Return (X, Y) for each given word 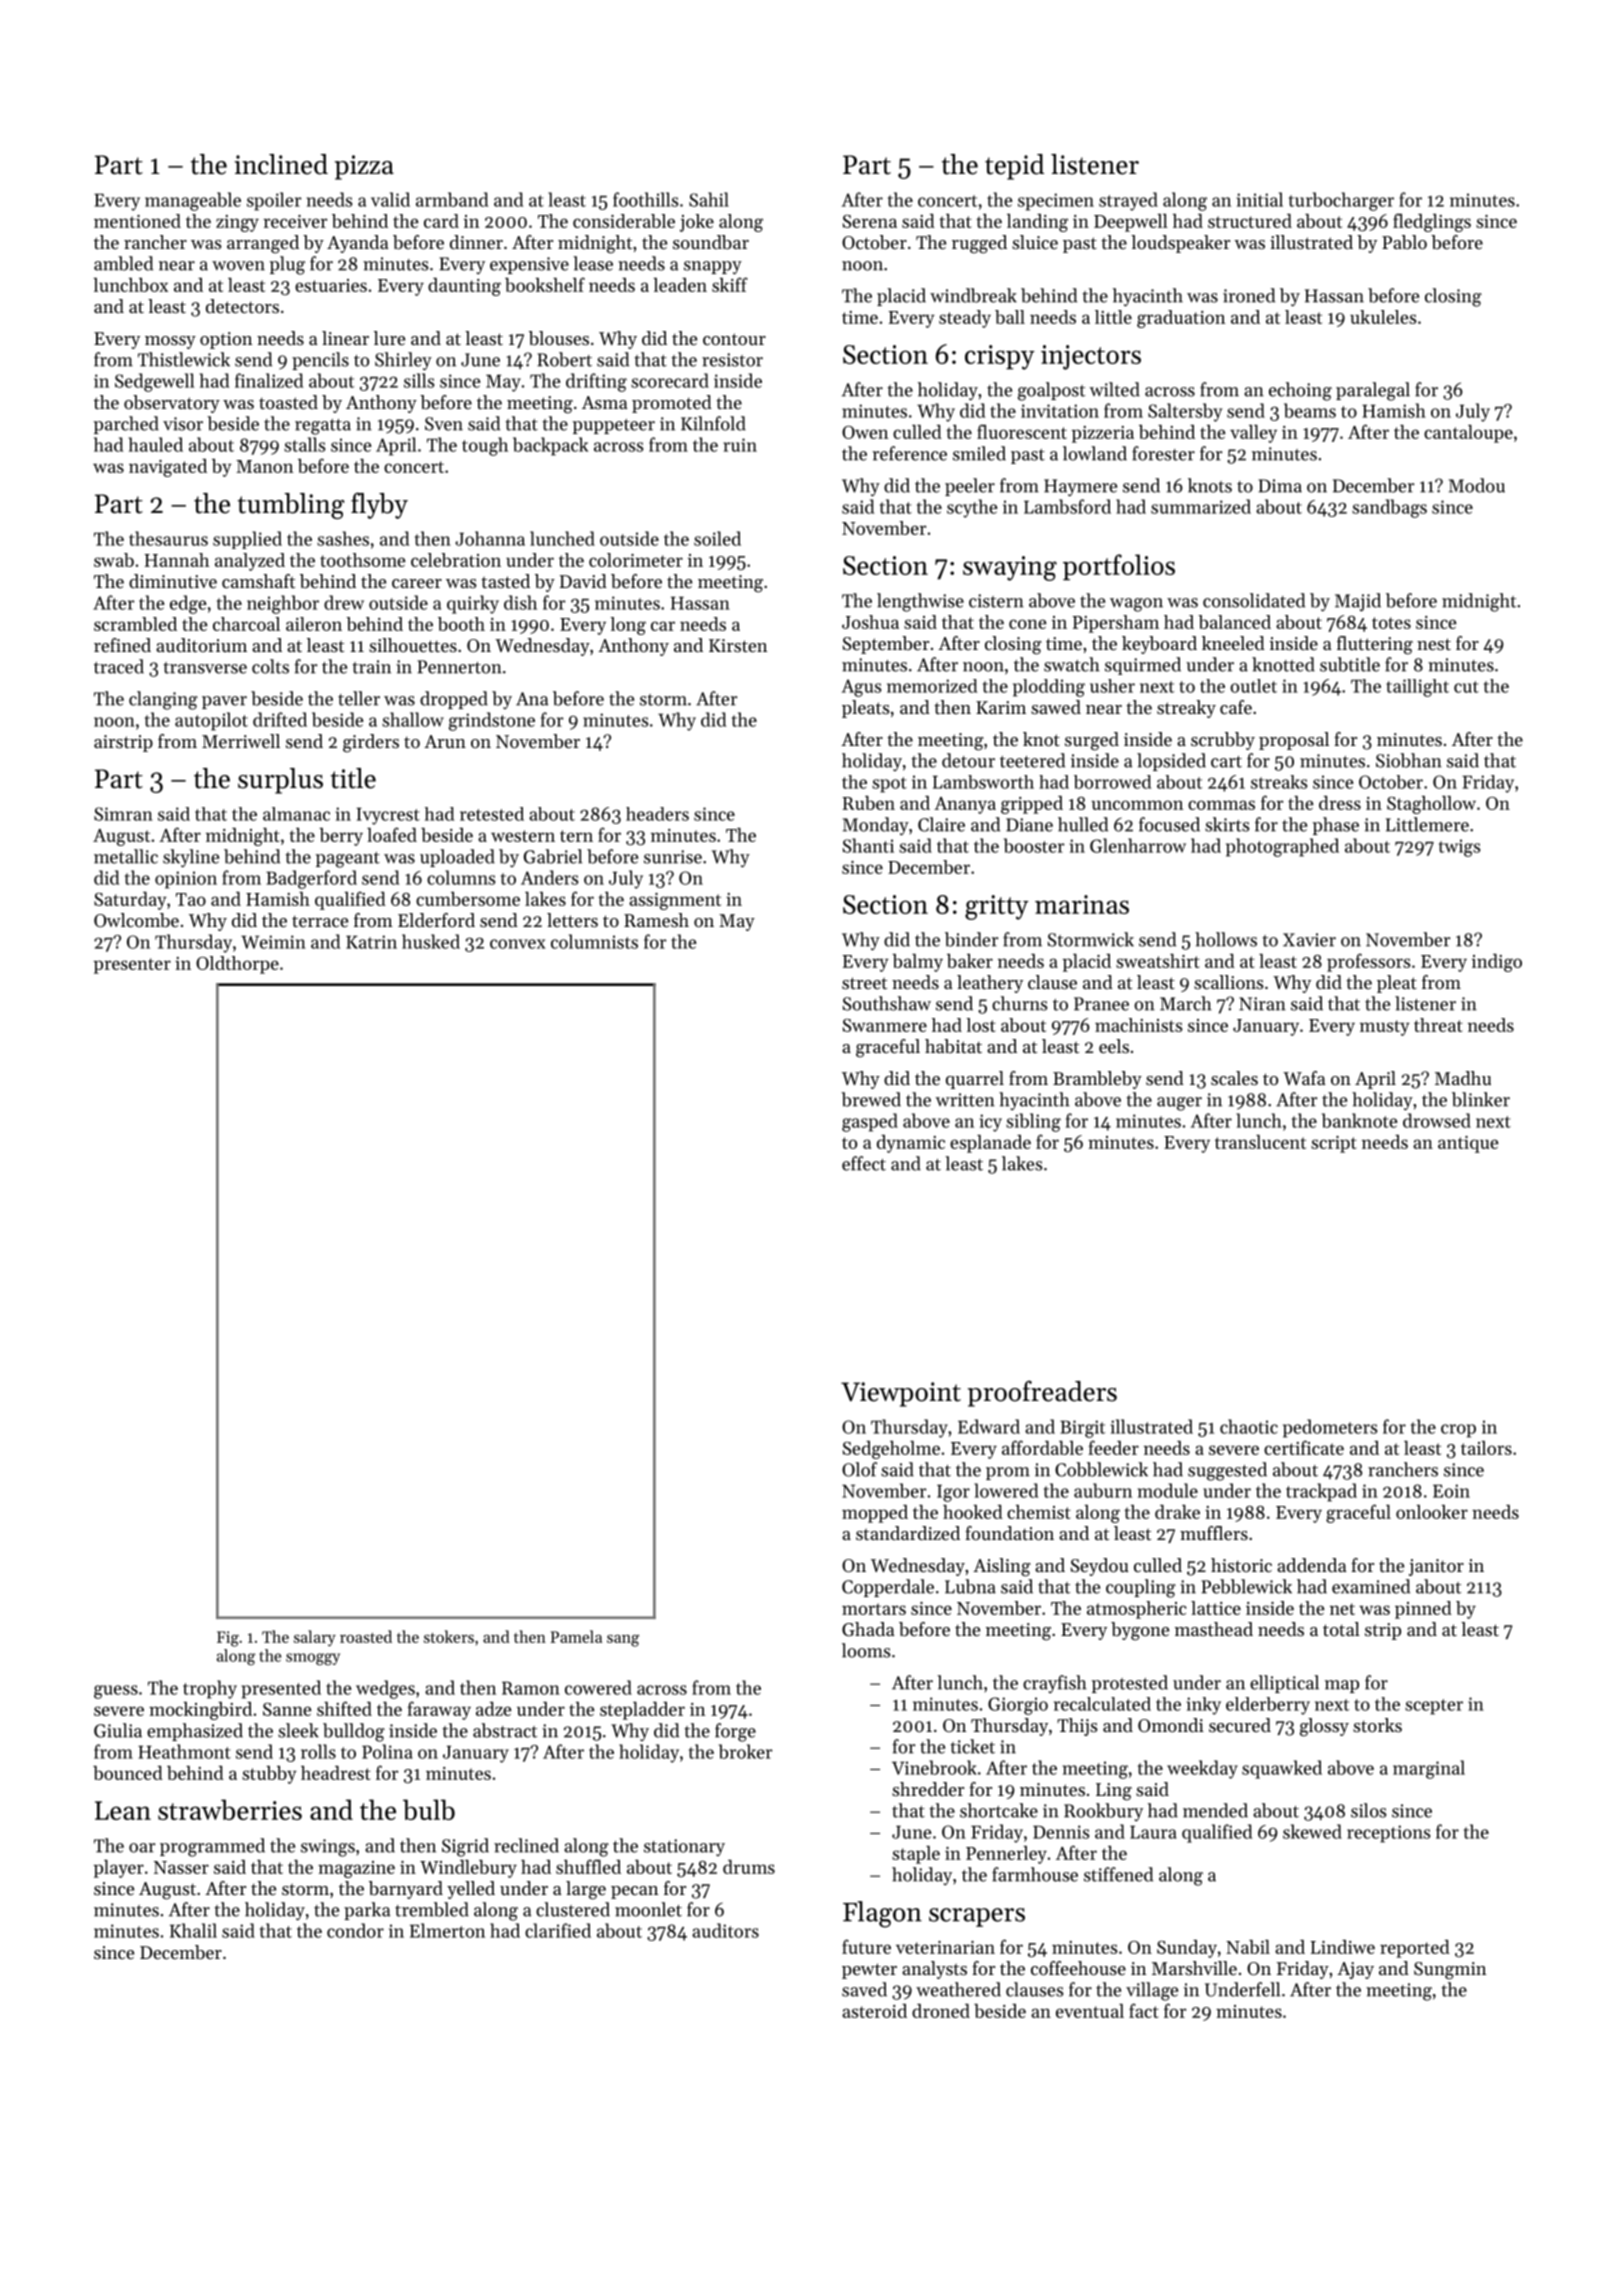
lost (981, 1025)
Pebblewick (1246, 1586)
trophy (210, 1689)
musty (1385, 1028)
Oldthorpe (237, 965)
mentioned (137, 221)
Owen (865, 432)
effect (864, 1163)
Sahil (709, 199)
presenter (132, 966)
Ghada (868, 1629)
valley (1253, 434)
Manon (264, 466)
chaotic (1249, 1426)
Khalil (193, 1930)
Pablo (1404, 242)
